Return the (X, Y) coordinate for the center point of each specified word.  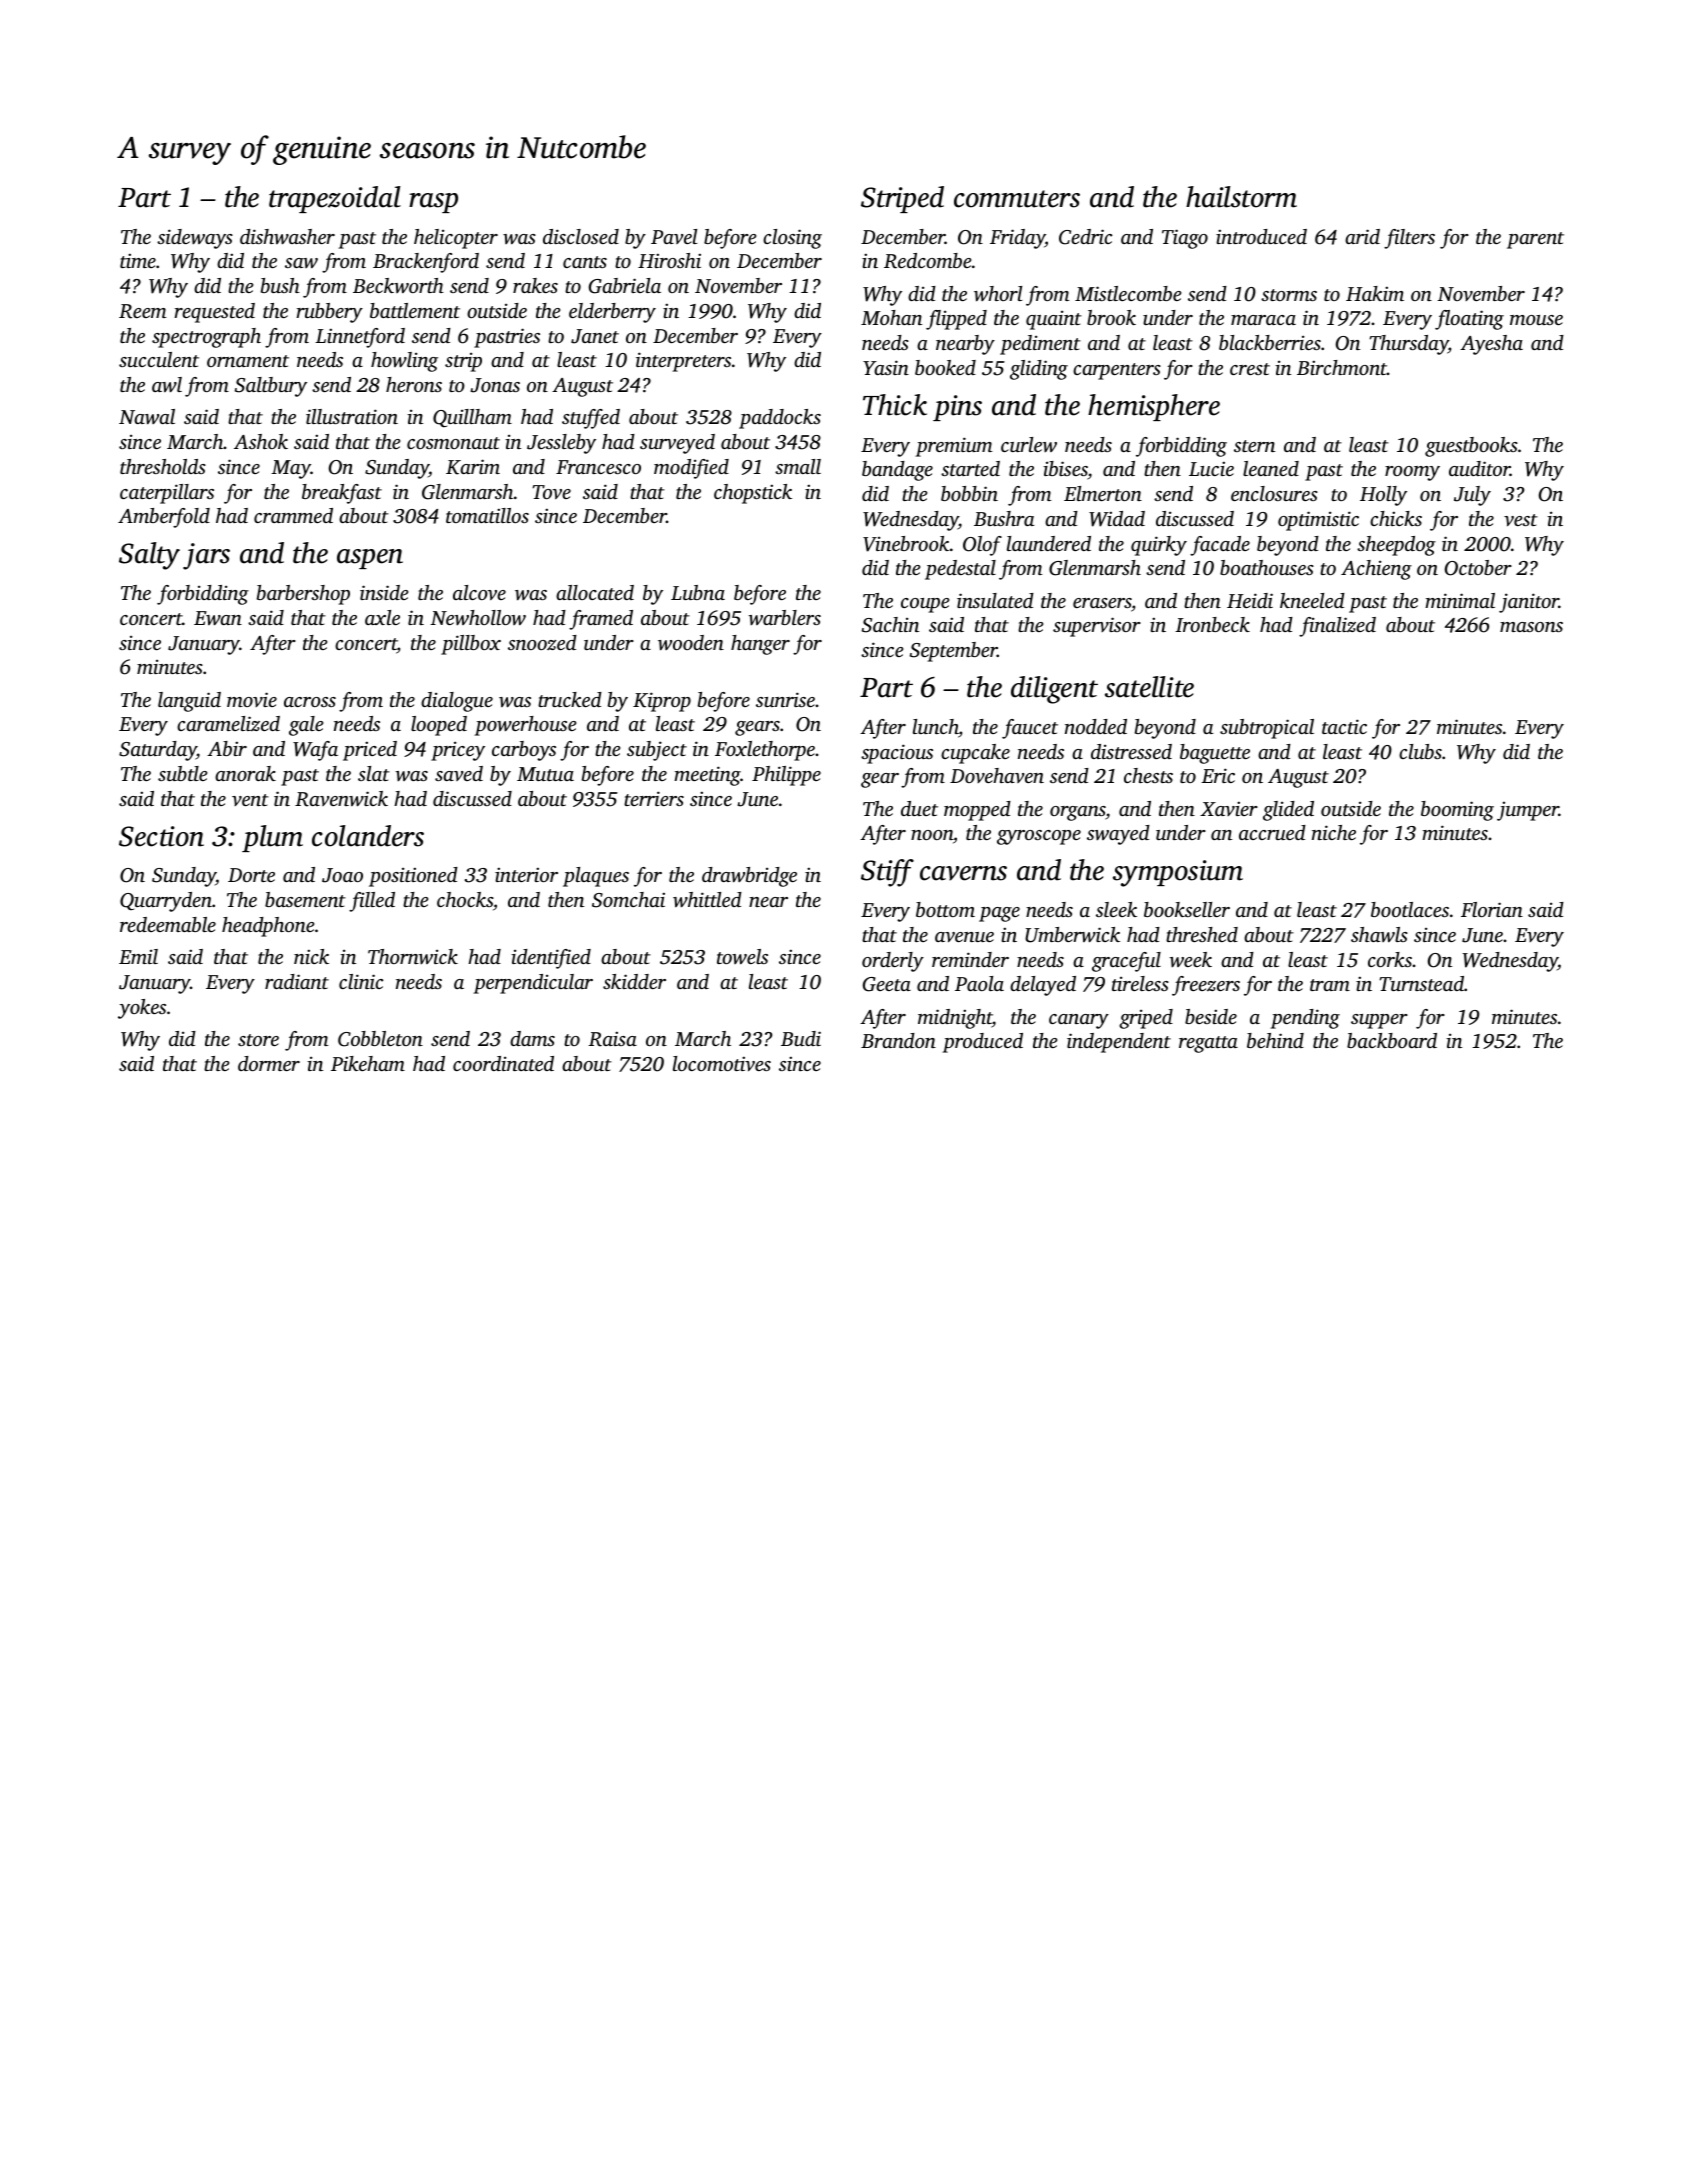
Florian (1492, 909)
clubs (1420, 751)
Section (161, 836)
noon (932, 835)
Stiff (887, 873)
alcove (479, 592)
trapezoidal (335, 199)
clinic (361, 981)
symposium (1178, 873)
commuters (1017, 199)
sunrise (785, 699)
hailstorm (1241, 197)
